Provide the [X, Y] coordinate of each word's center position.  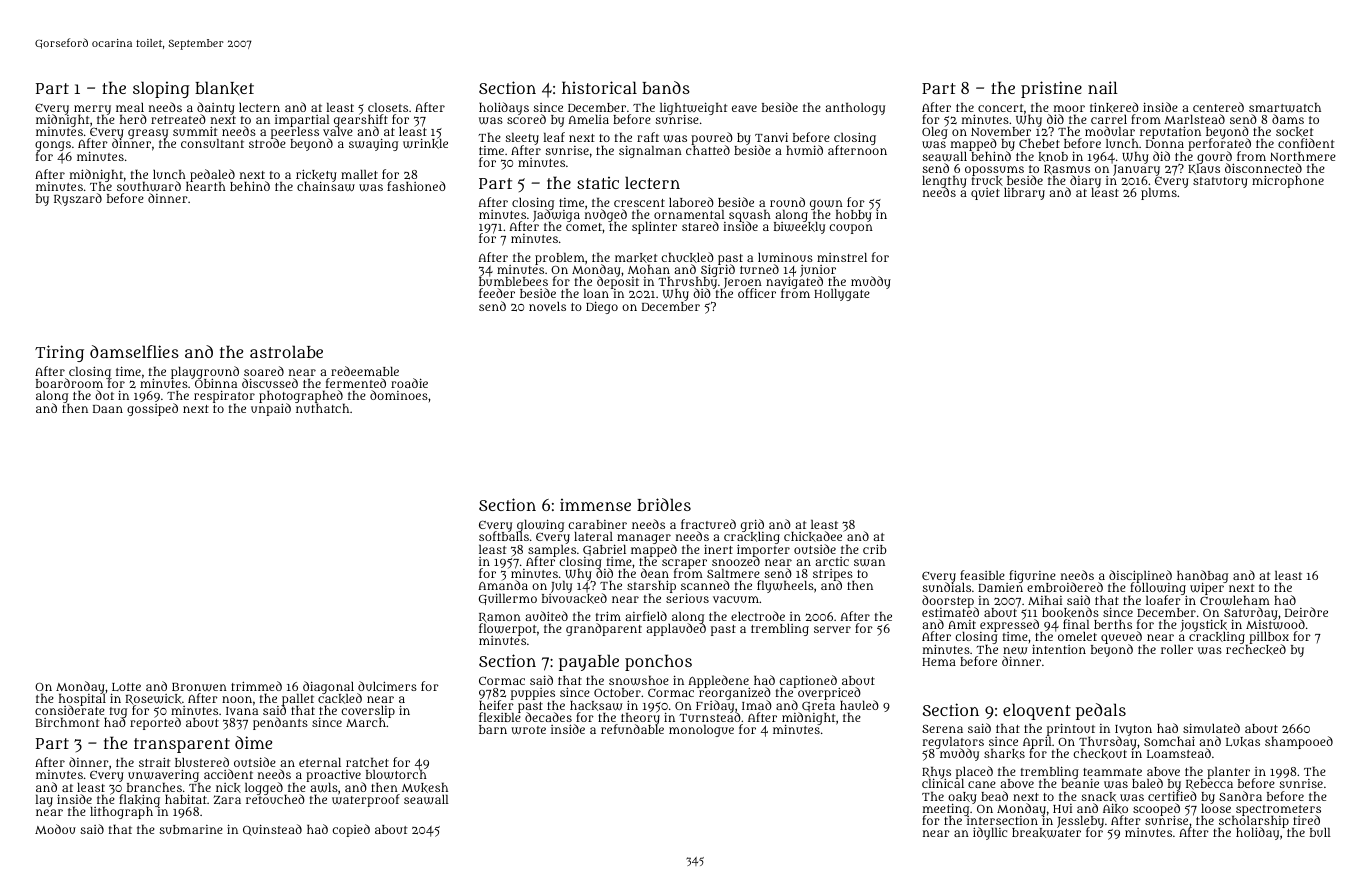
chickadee [813, 537]
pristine [1051, 89]
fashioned [416, 186]
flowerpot [507, 630]
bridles [664, 504]
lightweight [693, 108]
